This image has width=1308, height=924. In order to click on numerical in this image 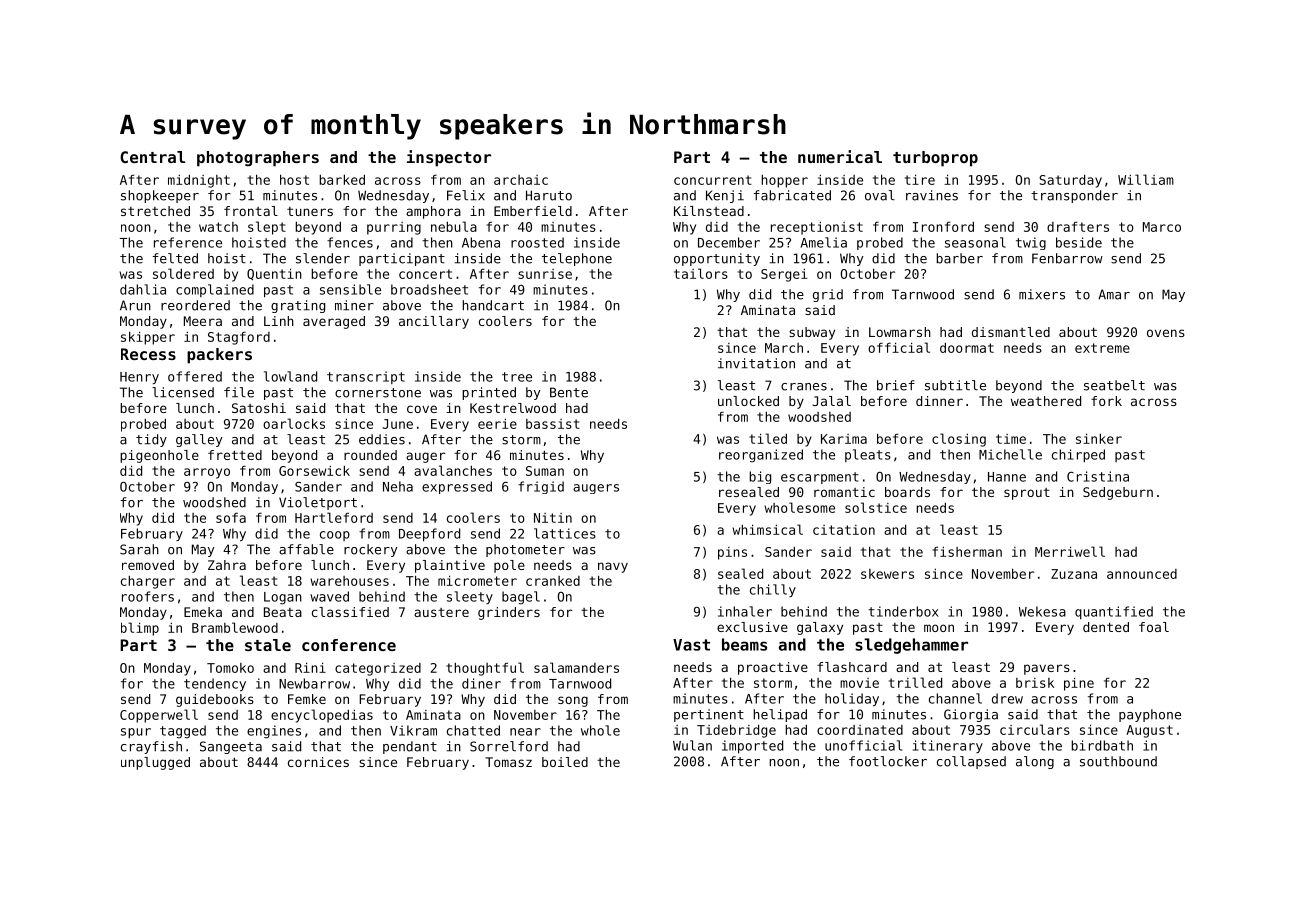, I will do `click(840, 156)`.
